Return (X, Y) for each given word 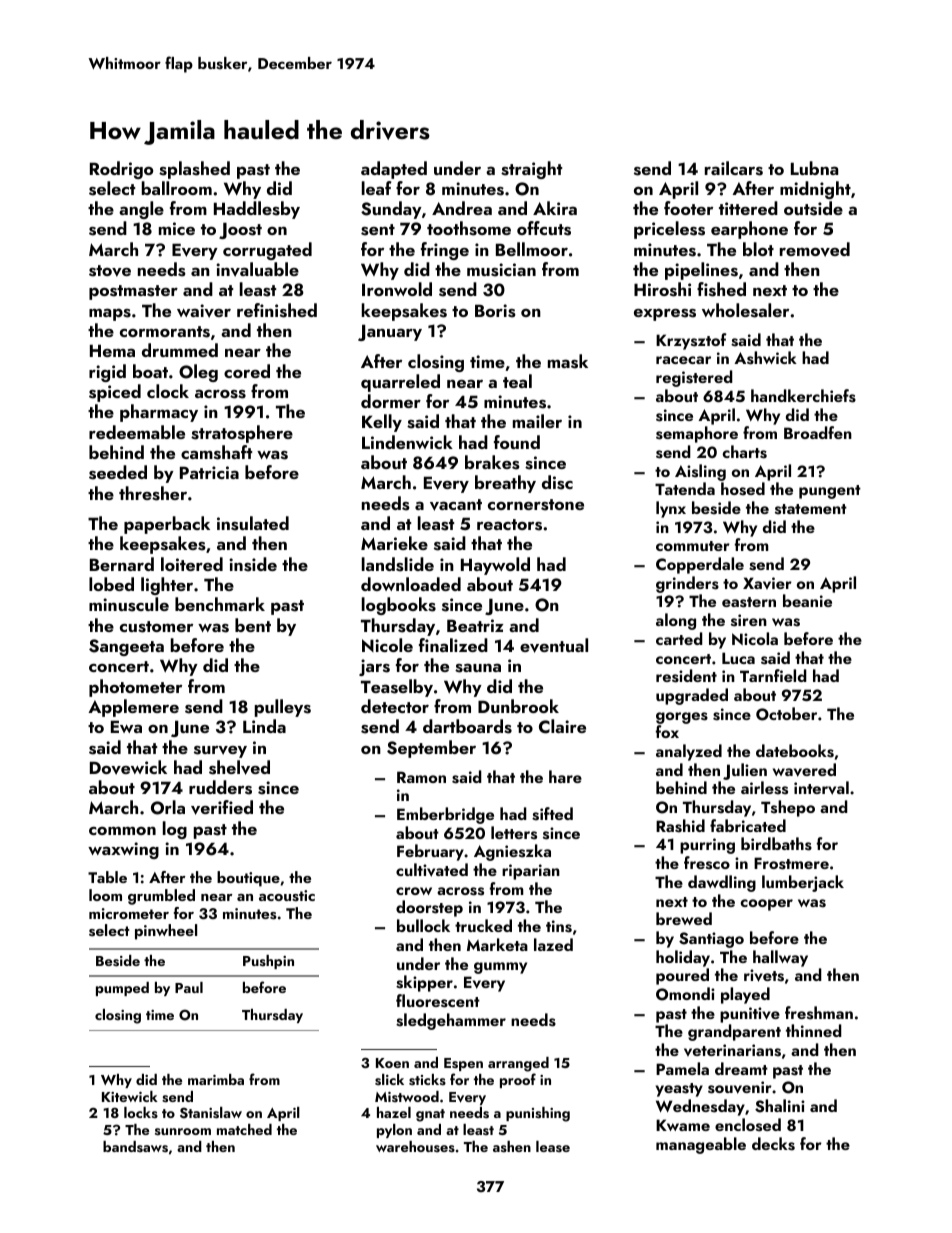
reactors (509, 525)
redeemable (137, 432)
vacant (456, 505)
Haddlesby (257, 210)
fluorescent (438, 1001)
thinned (814, 1030)
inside (253, 564)
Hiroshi (662, 289)
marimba (216, 1079)
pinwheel (166, 932)
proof (518, 1080)
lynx (671, 509)
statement (811, 509)
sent (378, 230)
